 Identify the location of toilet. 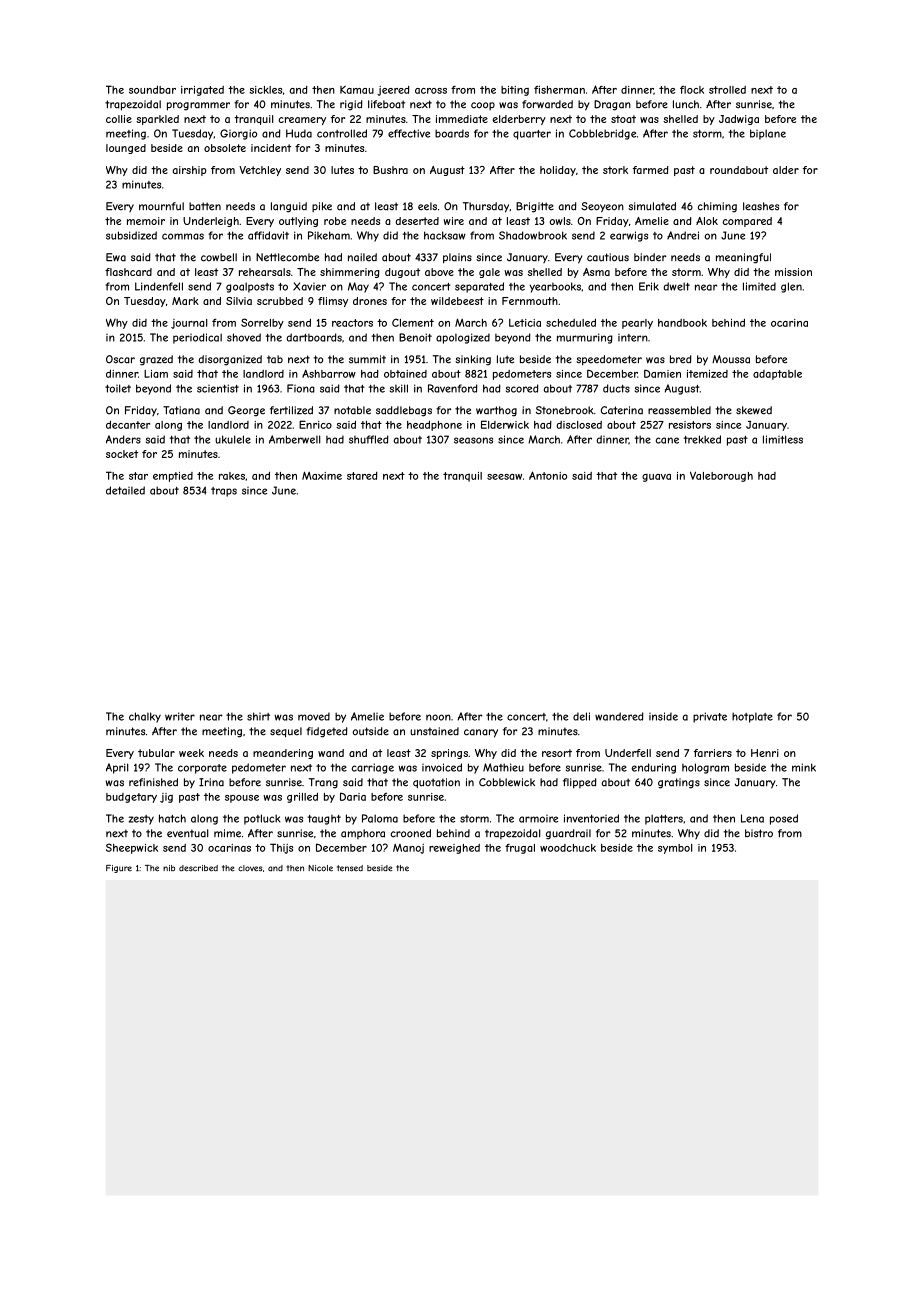
(118, 388).
